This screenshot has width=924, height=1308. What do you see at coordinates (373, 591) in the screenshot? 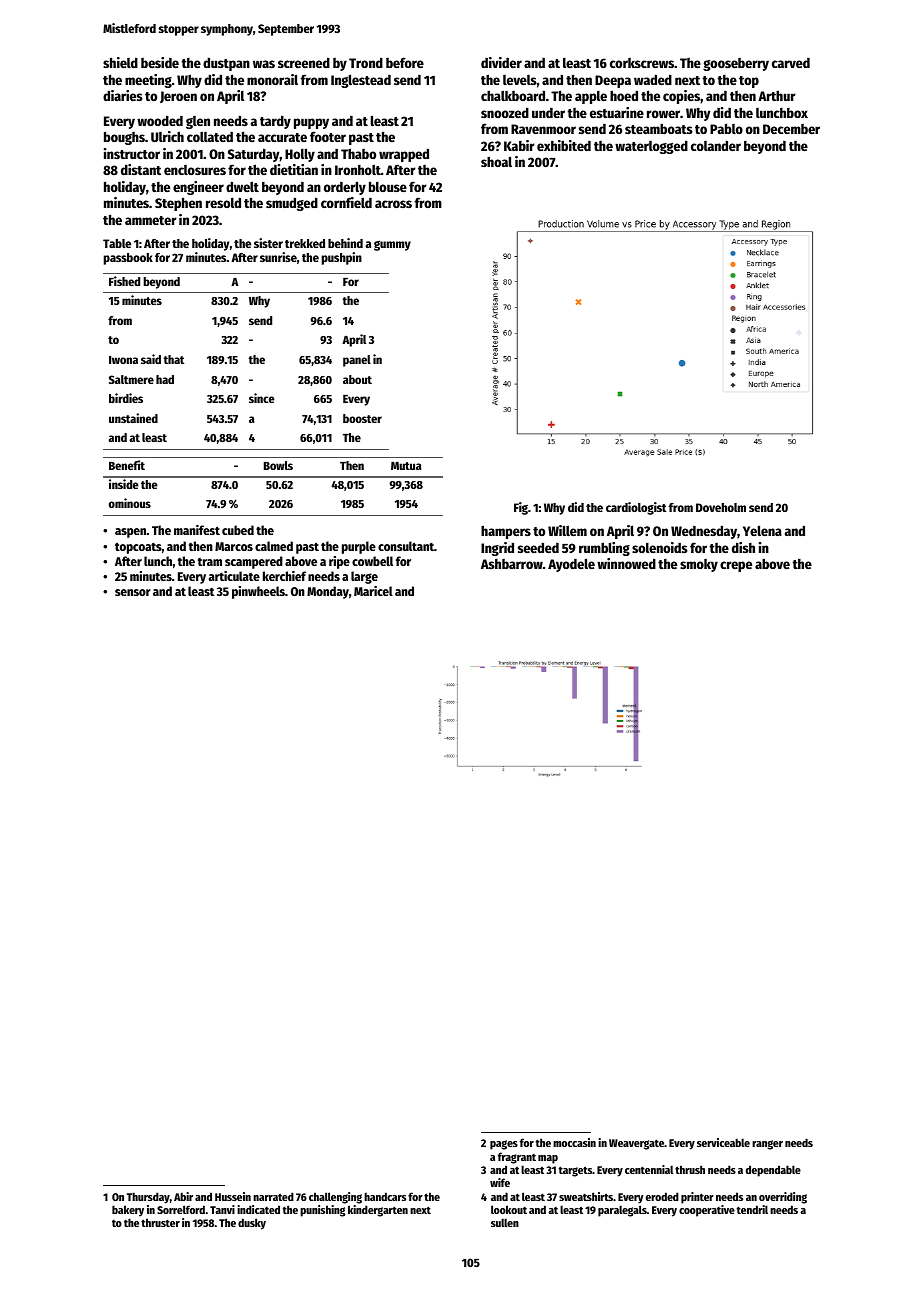
I see `Maricel` at bounding box center [373, 591].
